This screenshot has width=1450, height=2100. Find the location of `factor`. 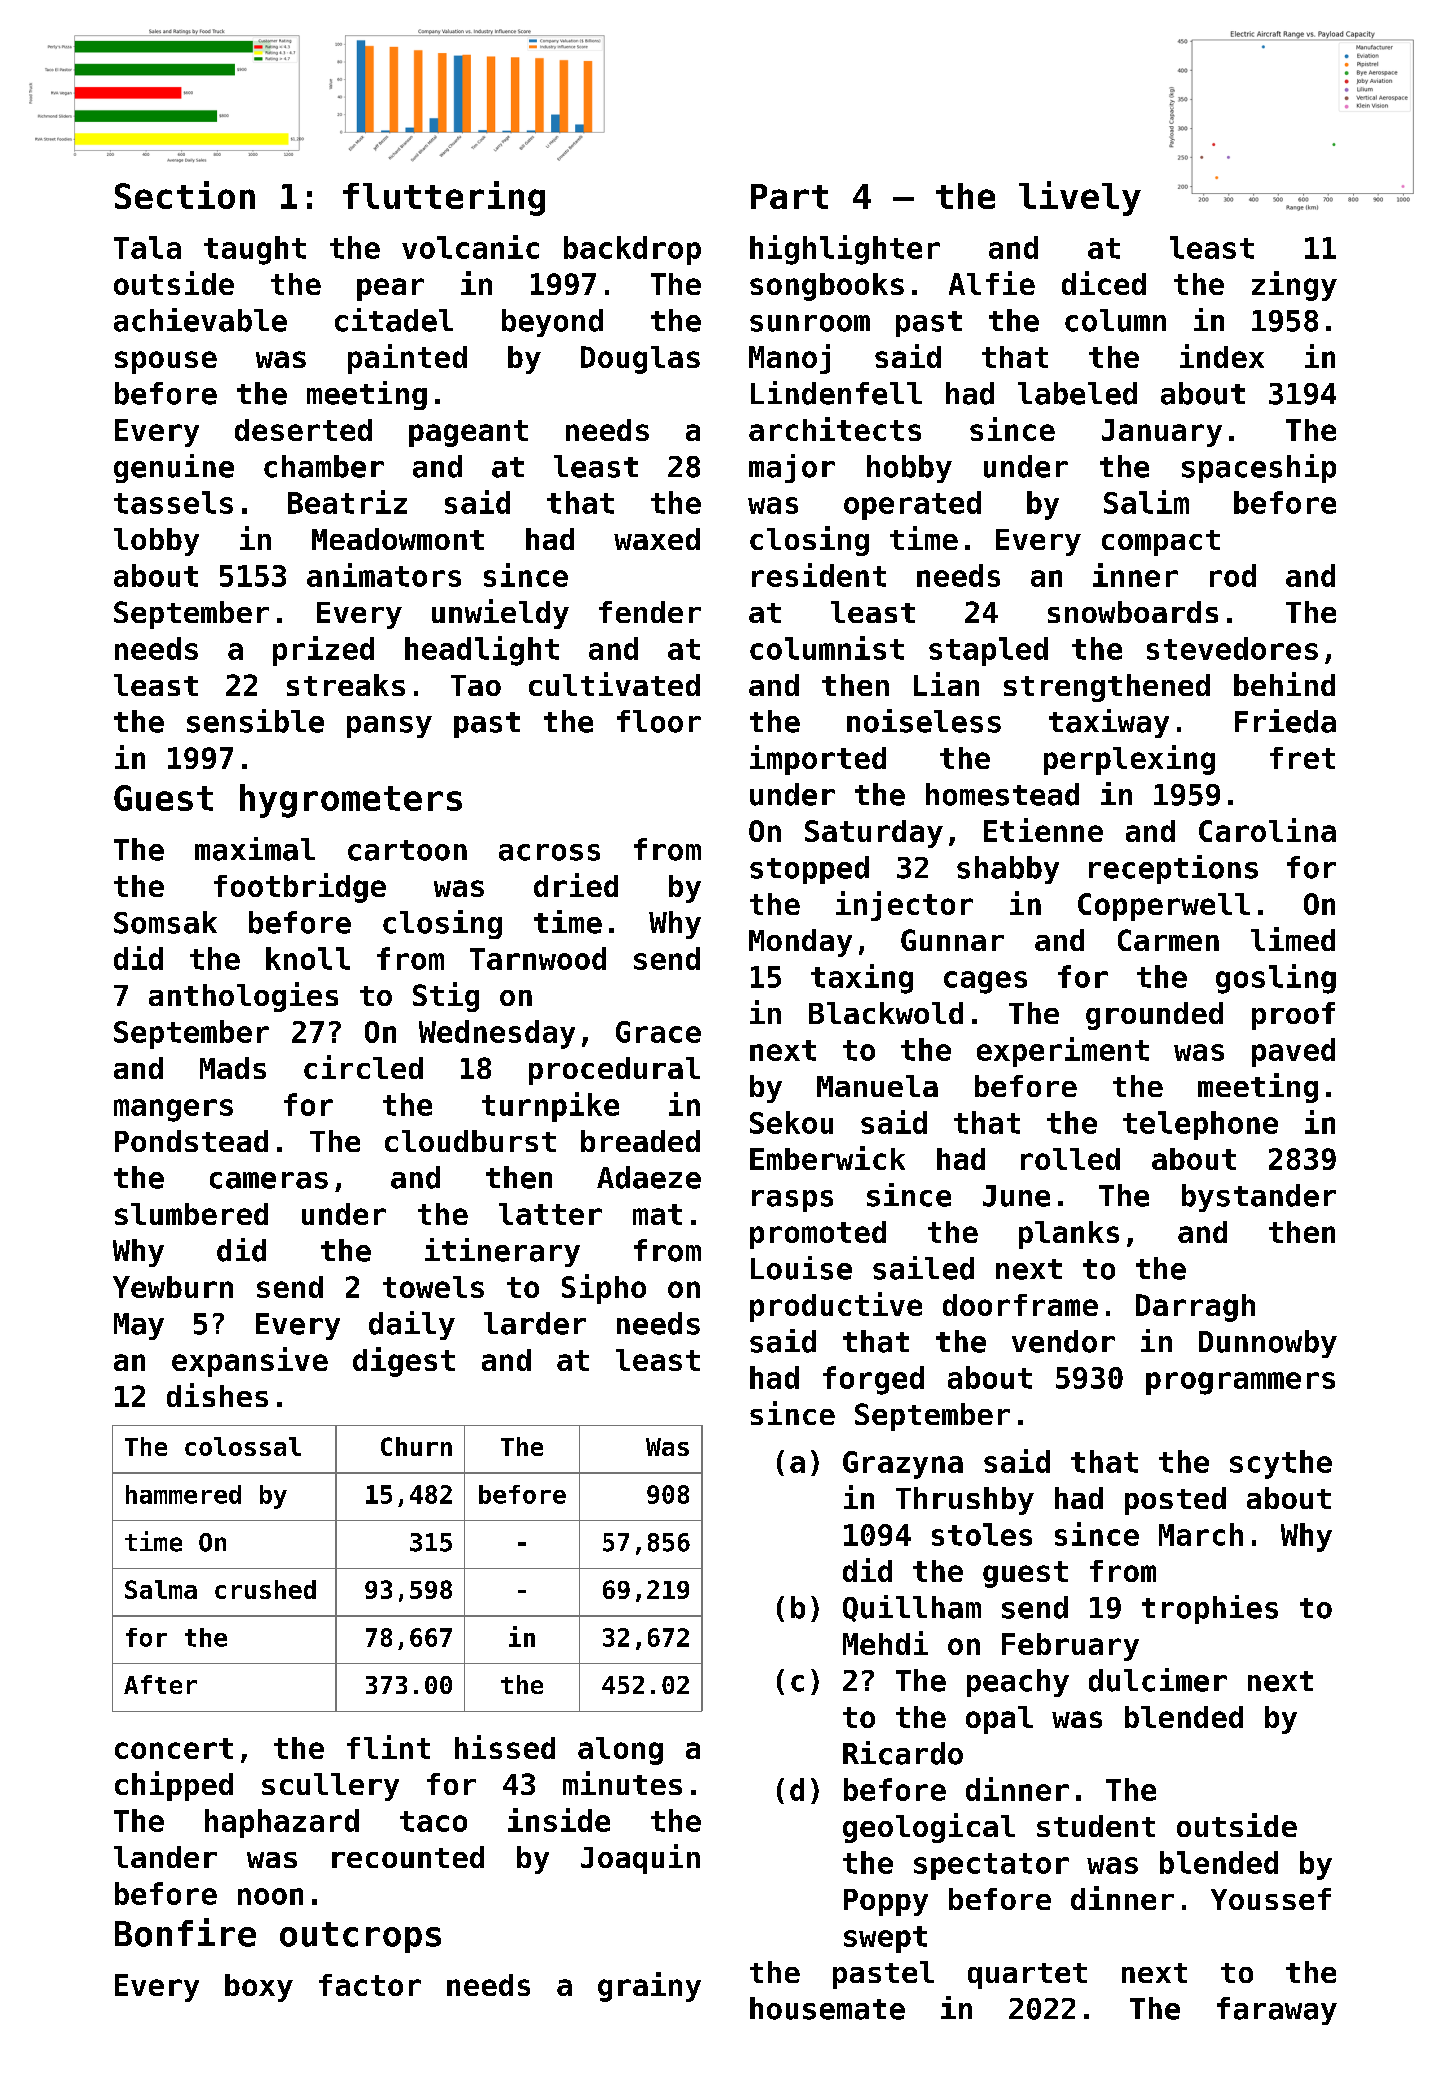

factor is located at coordinates (370, 1985).
